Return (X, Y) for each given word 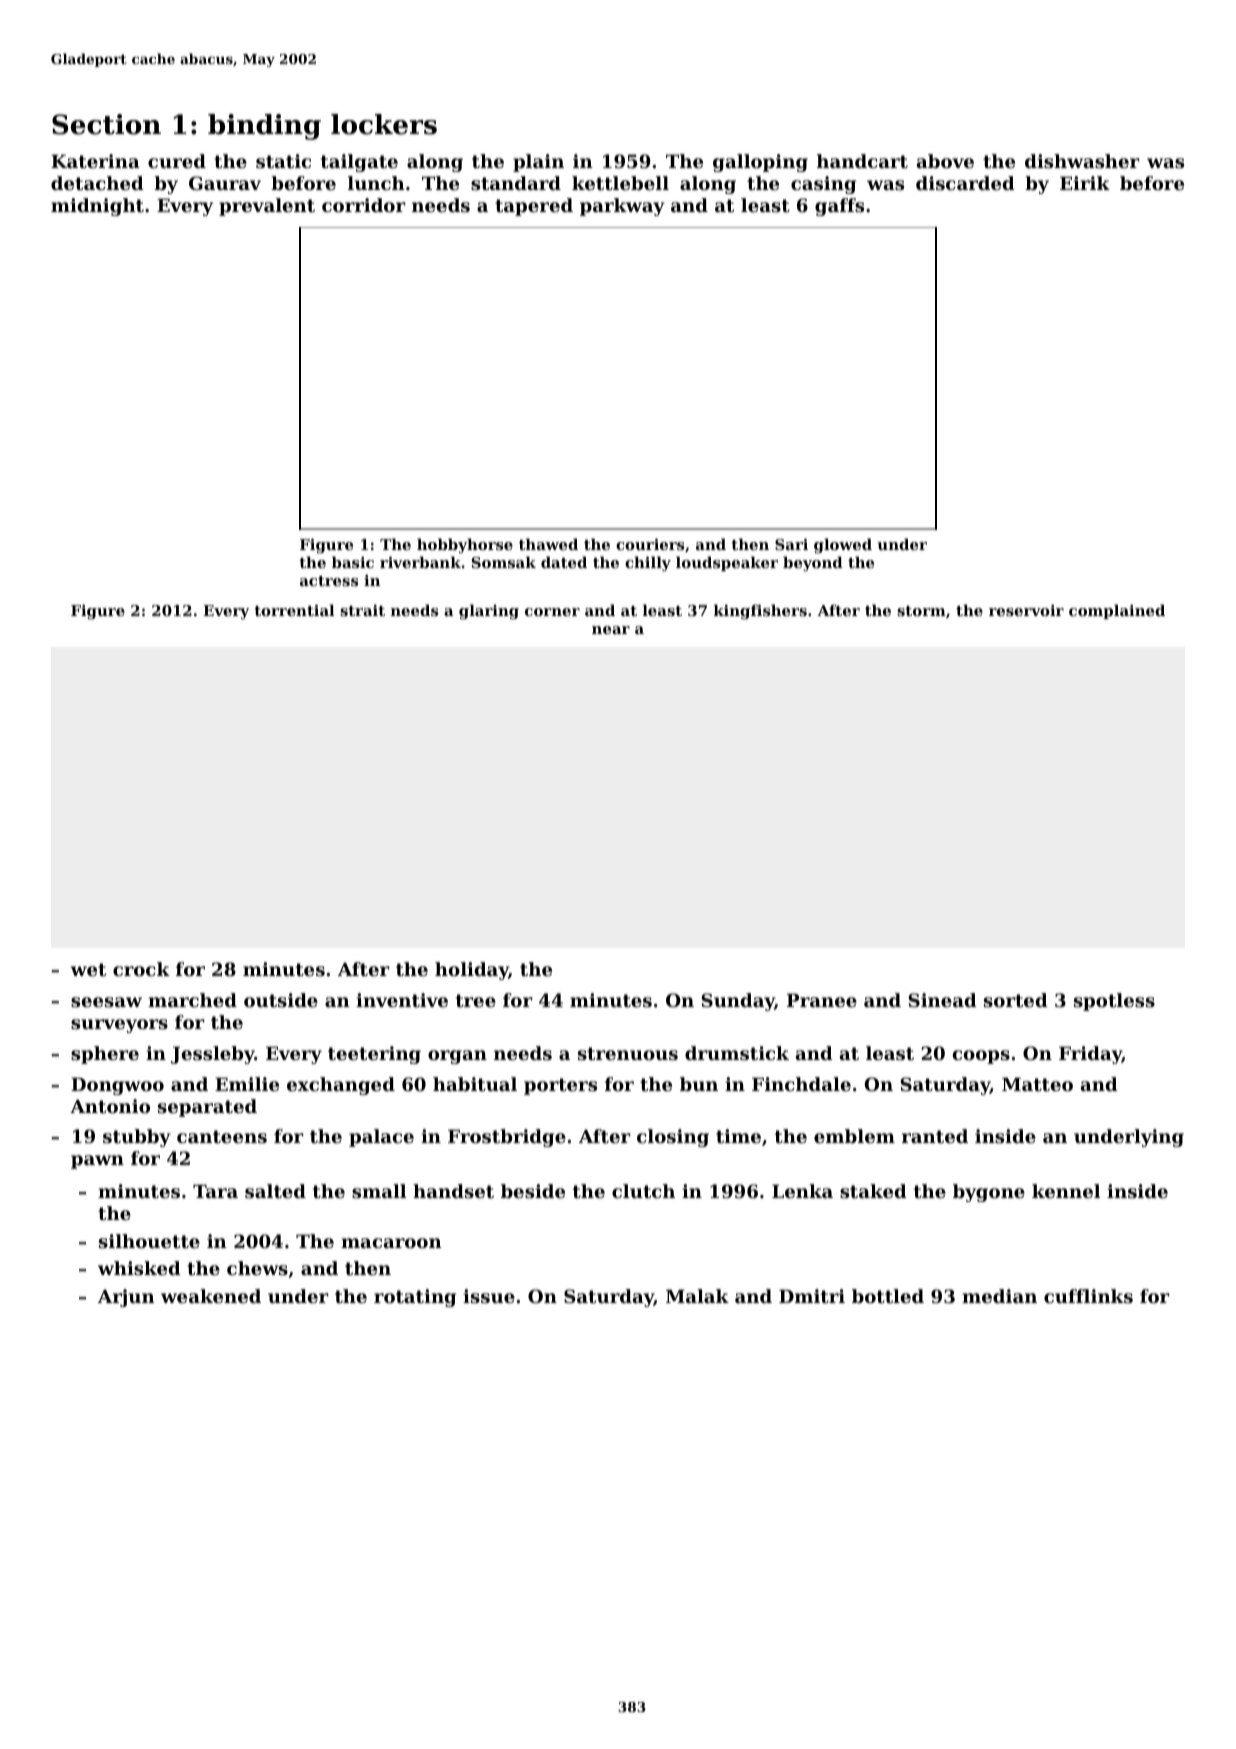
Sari (791, 544)
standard (516, 183)
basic (353, 562)
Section (106, 124)
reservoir (1026, 610)
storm (921, 611)
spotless (1114, 1002)
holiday (472, 971)
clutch (643, 1191)
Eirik (1085, 183)
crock (141, 969)
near (611, 630)
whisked (139, 1268)
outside (281, 1000)
